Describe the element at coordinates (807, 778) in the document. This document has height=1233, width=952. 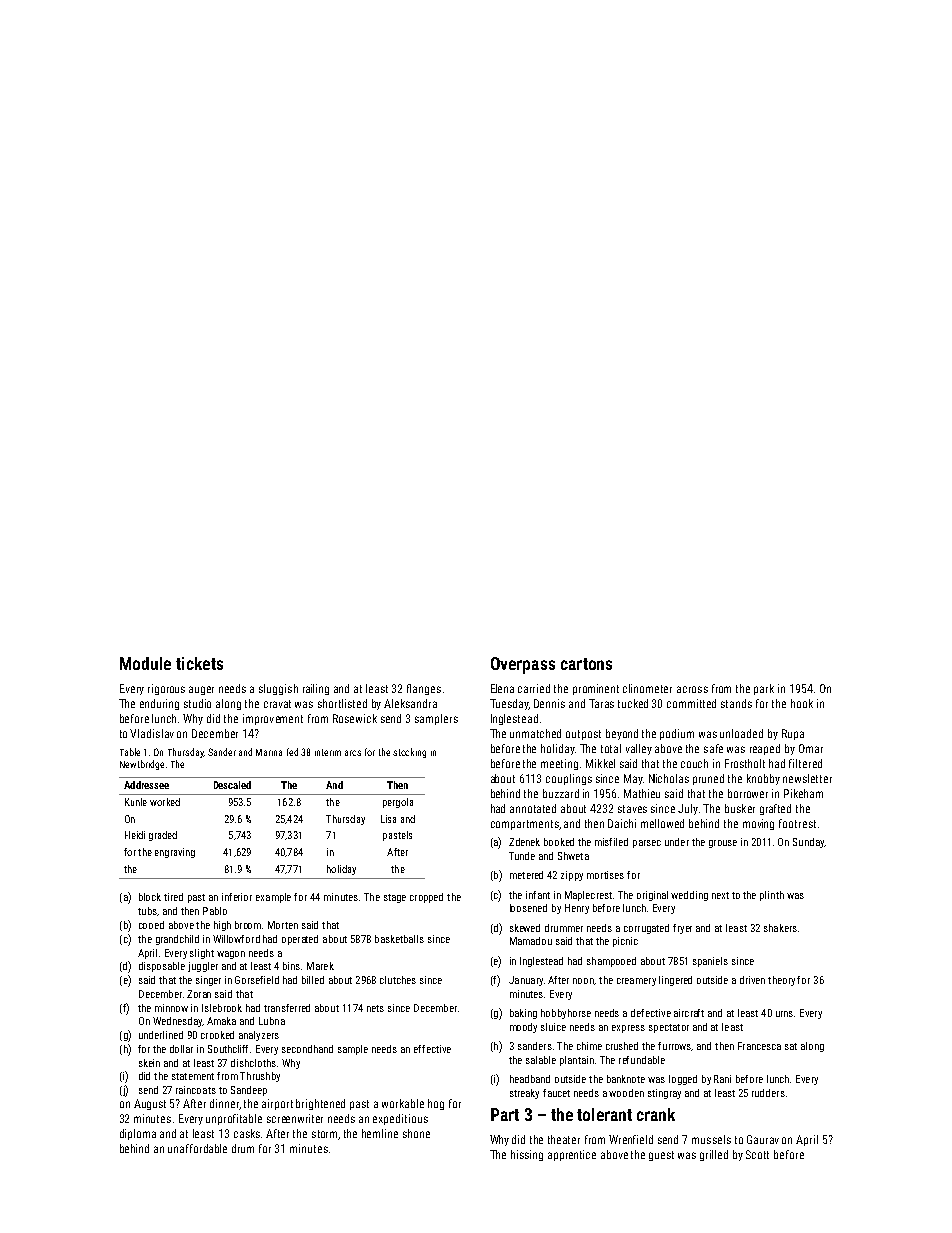
I see `newsletter` at that location.
